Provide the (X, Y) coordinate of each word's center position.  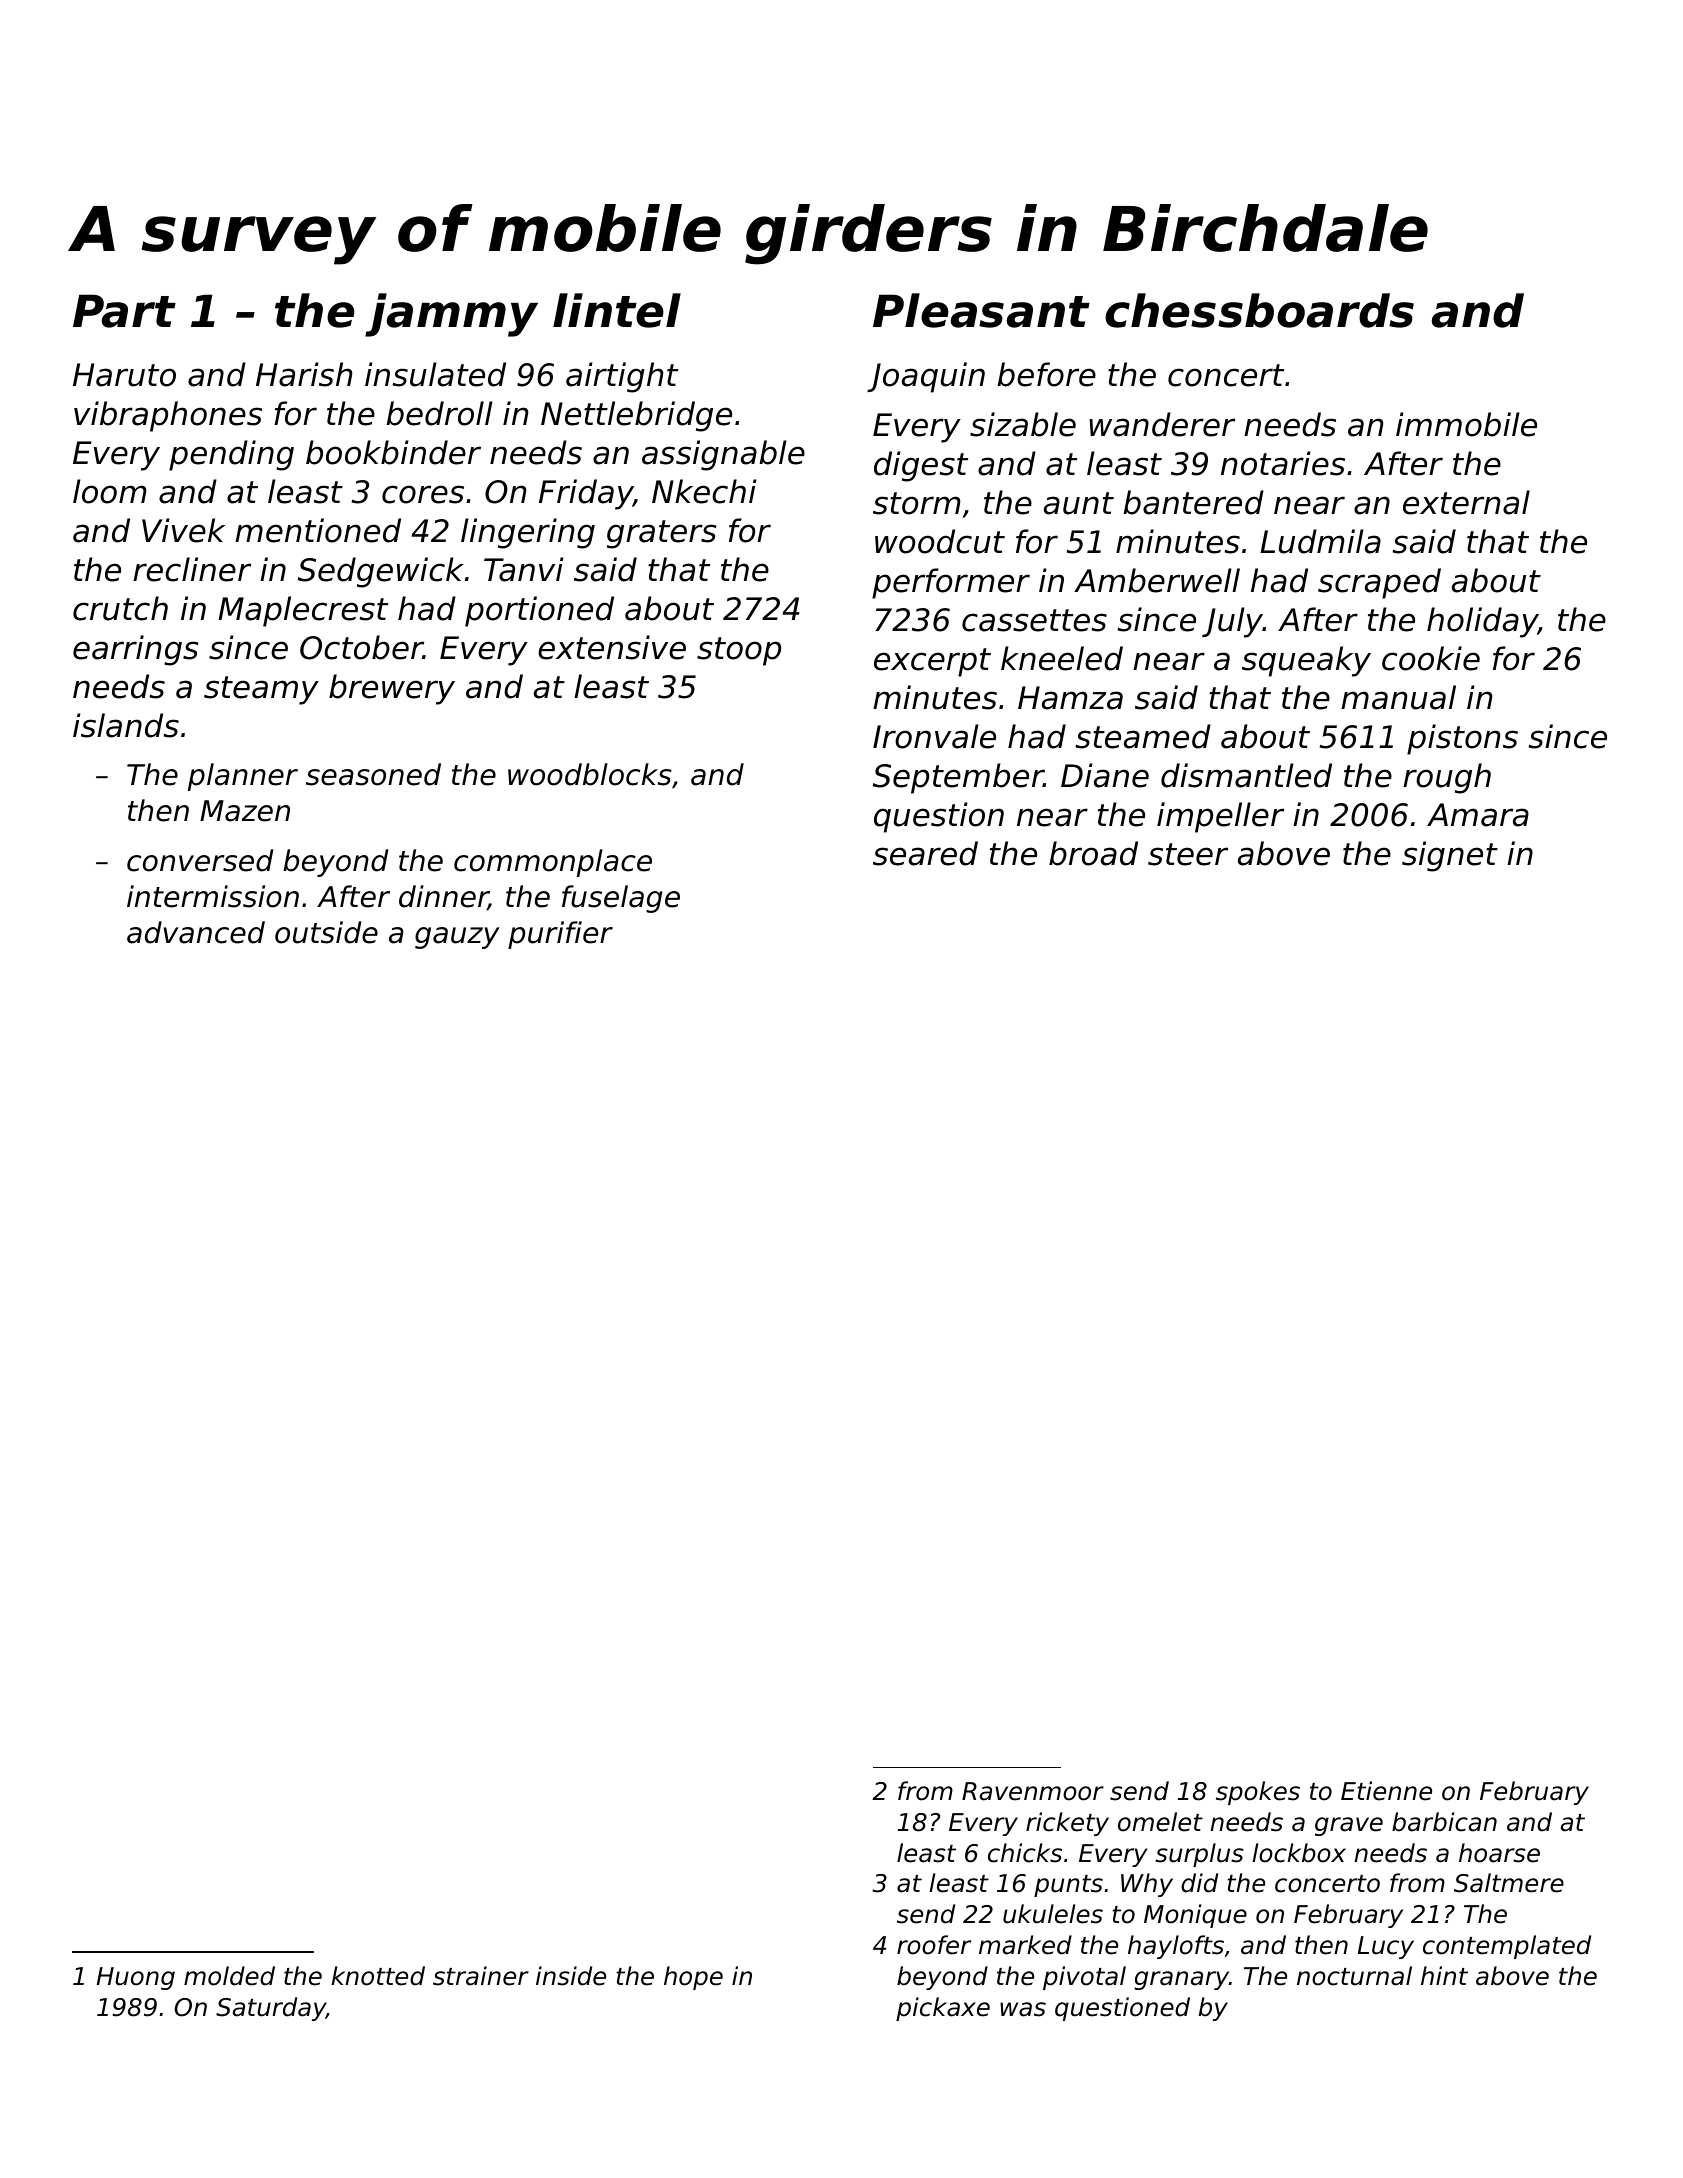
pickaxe (943, 2009)
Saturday (271, 2009)
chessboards (1259, 310)
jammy (451, 315)
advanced (196, 932)
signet (1450, 856)
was (1023, 2009)
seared (925, 853)
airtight (622, 377)
